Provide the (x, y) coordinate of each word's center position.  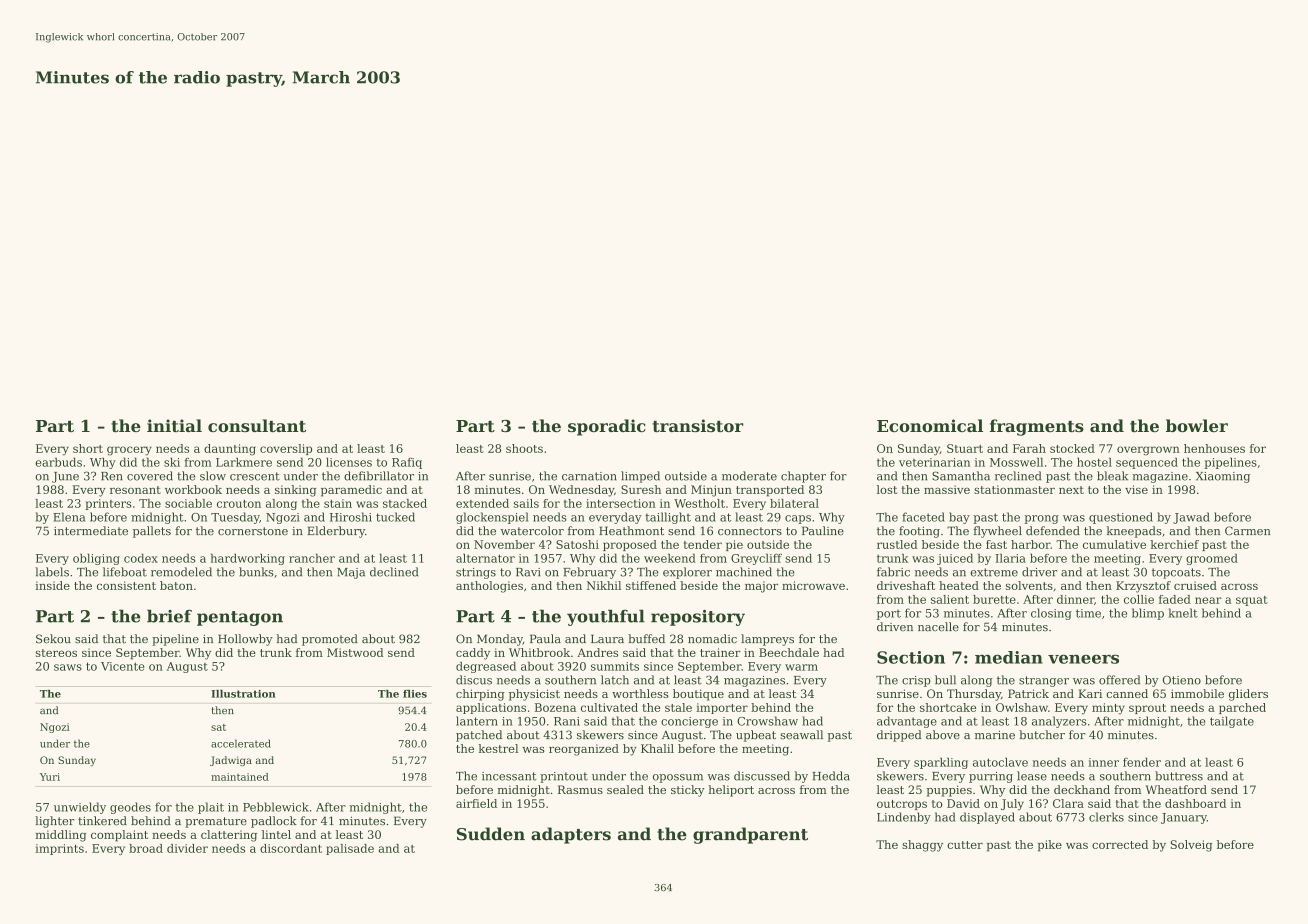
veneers (1083, 659)
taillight (668, 518)
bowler (1197, 425)
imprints (59, 849)
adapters (571, 835)
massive (947, 489)
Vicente (122, 666)
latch (615, 680)
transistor (697, 425)
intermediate (91, 531)
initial (174, 425)
